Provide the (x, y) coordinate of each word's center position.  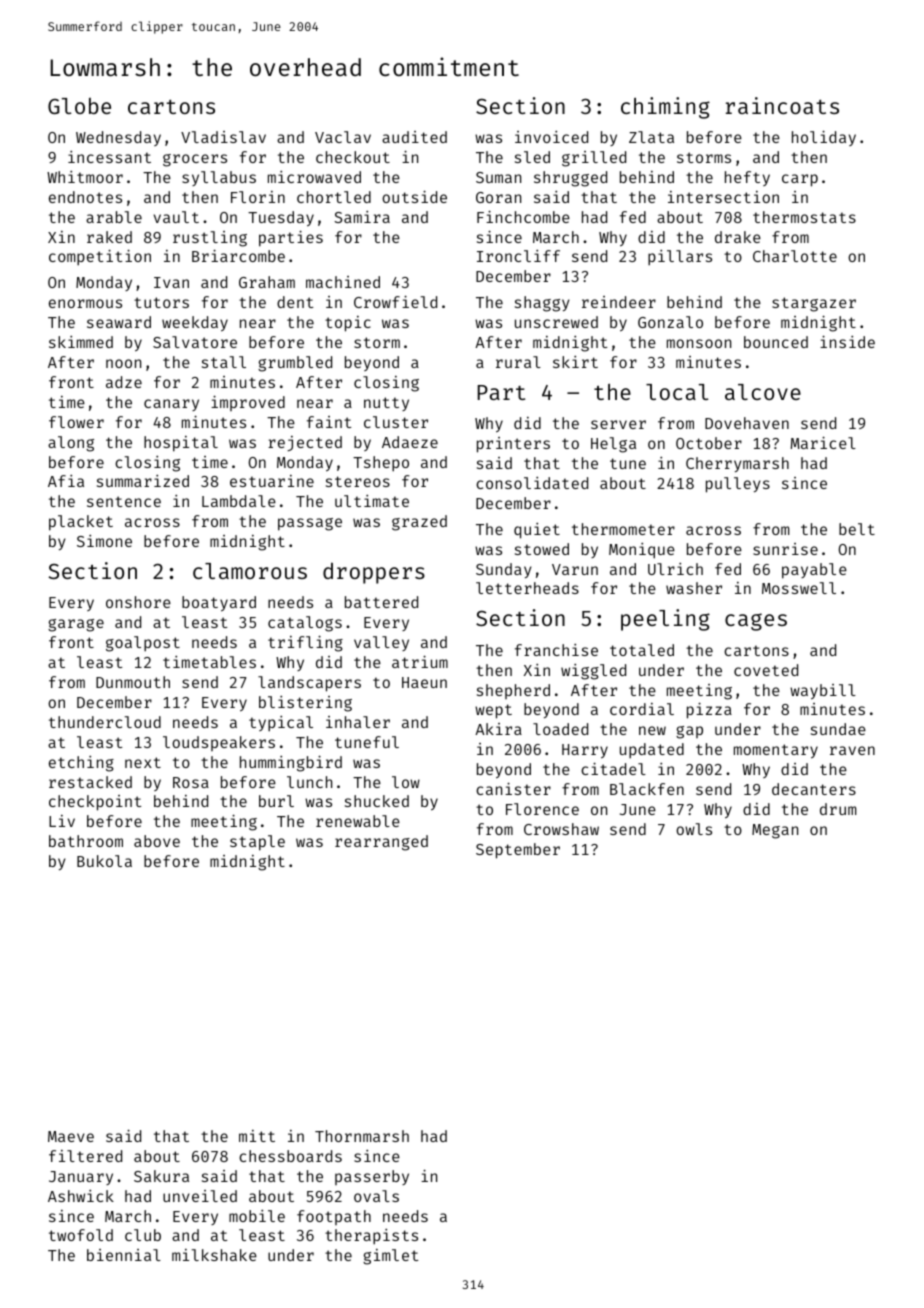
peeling (665, 620)
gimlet (390, 1257)
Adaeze (410, 442)
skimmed (81, 342)
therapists (371, 1237)
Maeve (71, 1136)
